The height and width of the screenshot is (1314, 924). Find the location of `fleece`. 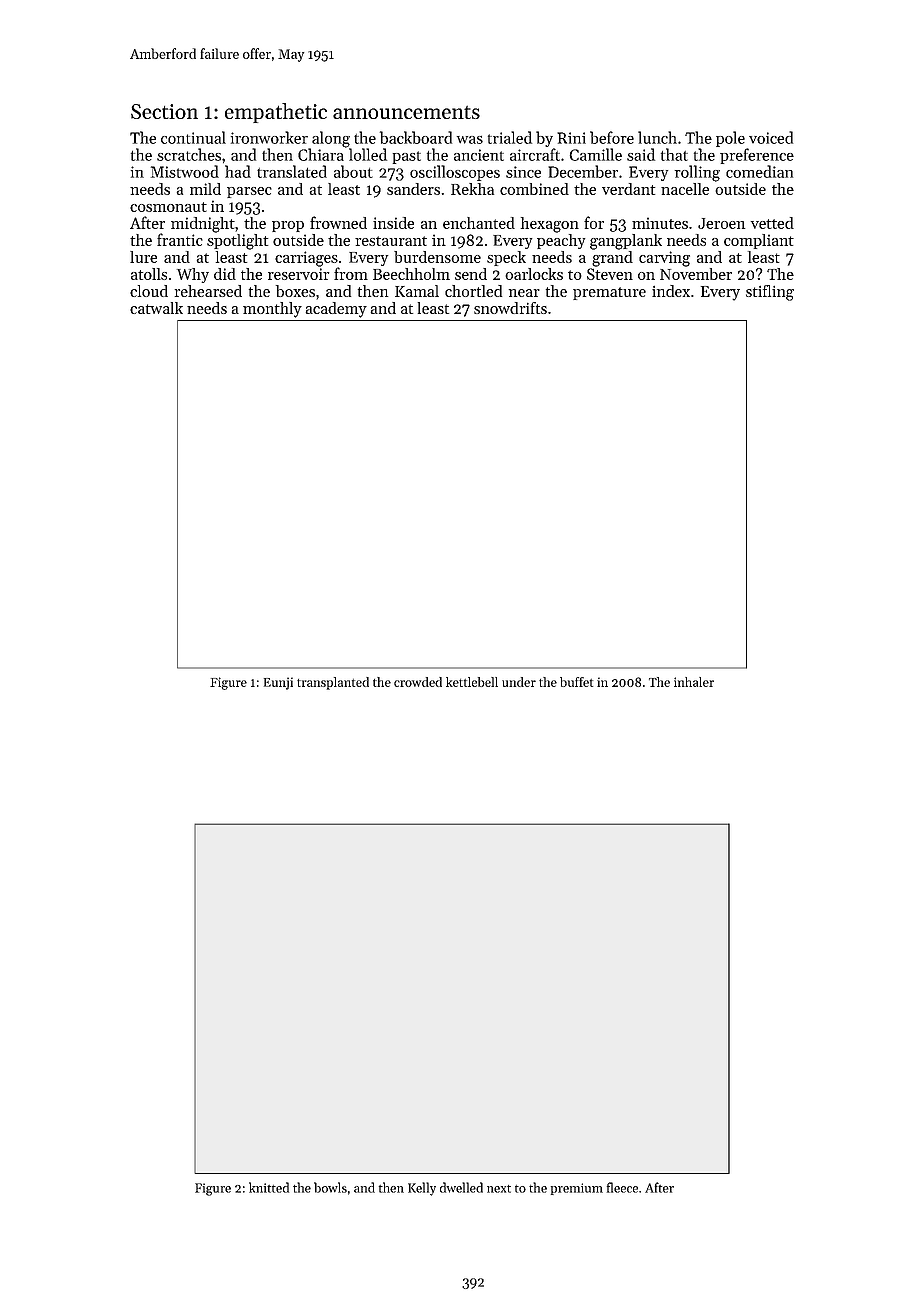

fleece is located at coordinates (622, 1187).
